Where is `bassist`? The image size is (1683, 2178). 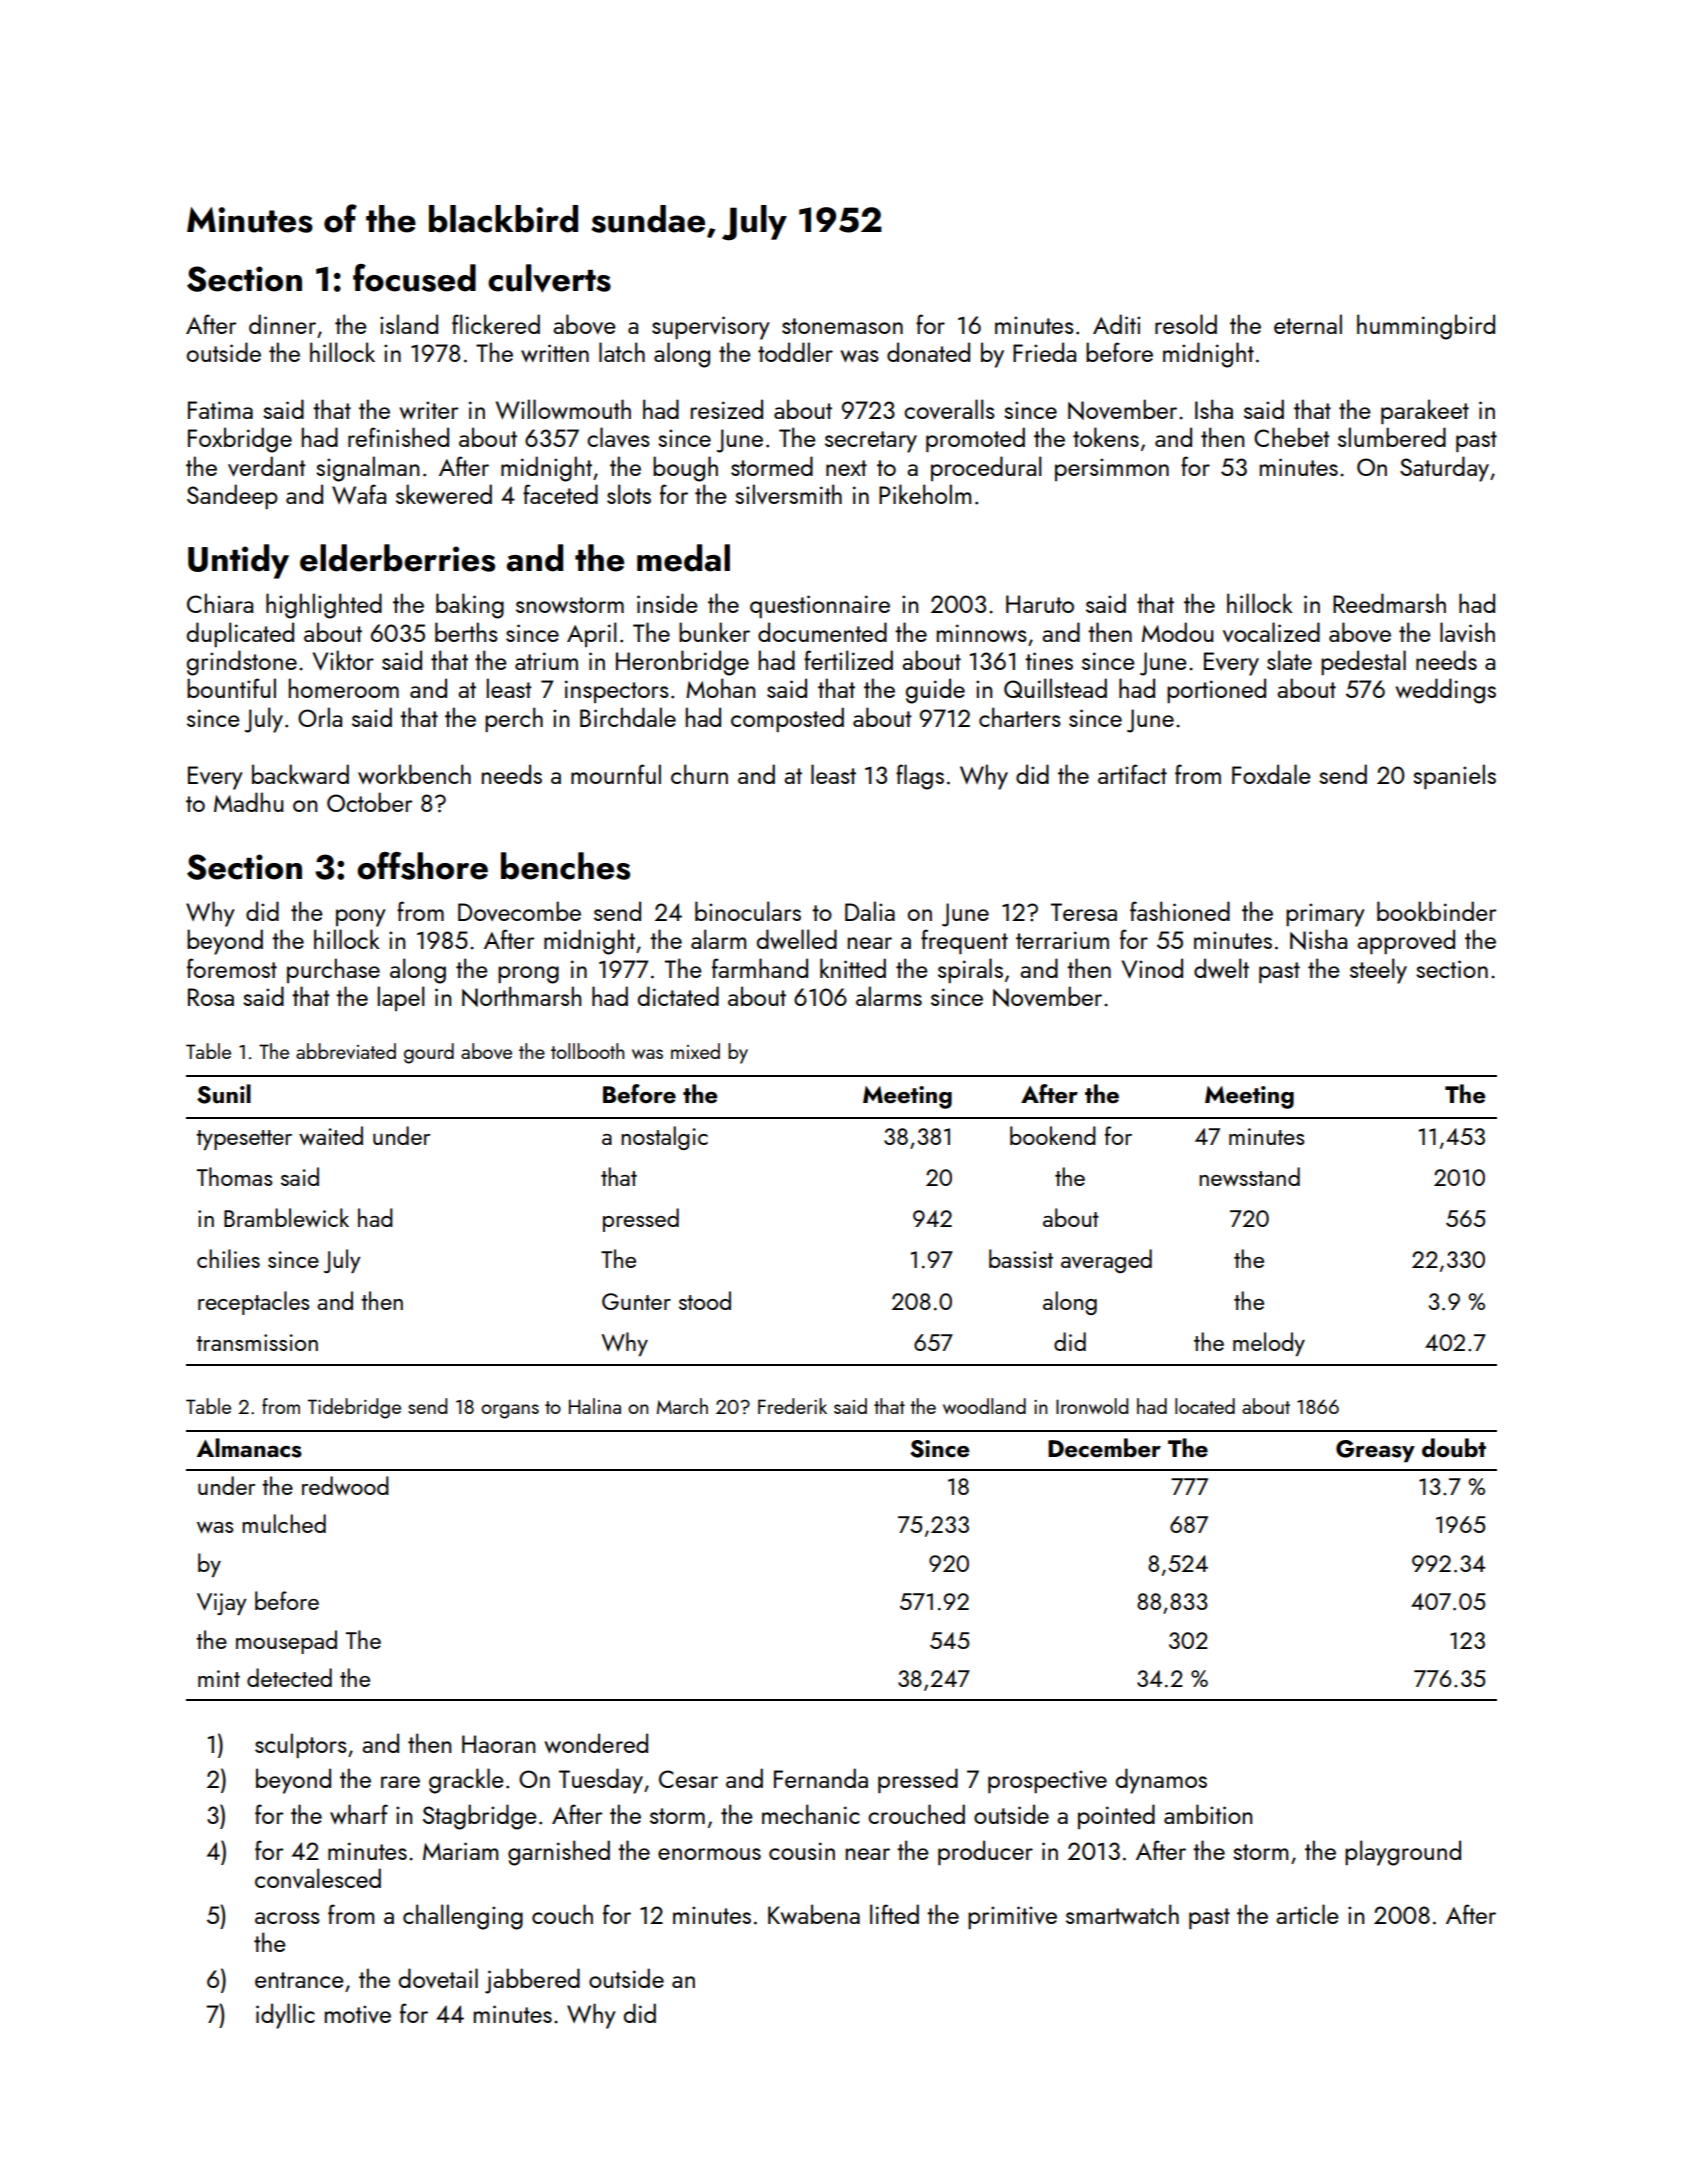 bassist is located at coordinates (1021, 1258).
